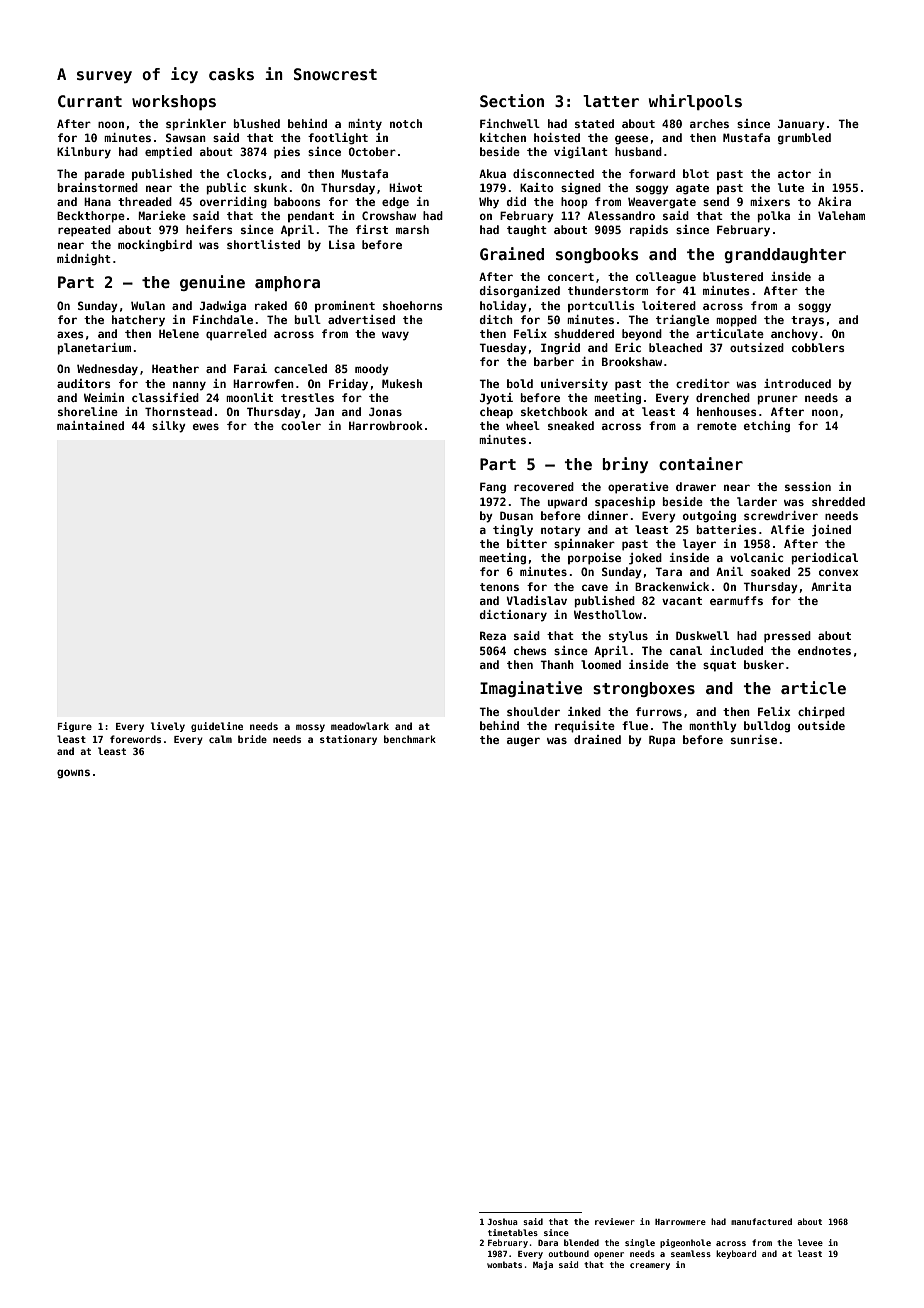  Describe the element at coordinates (169, 427) in the document. I see `silky` at that location.
